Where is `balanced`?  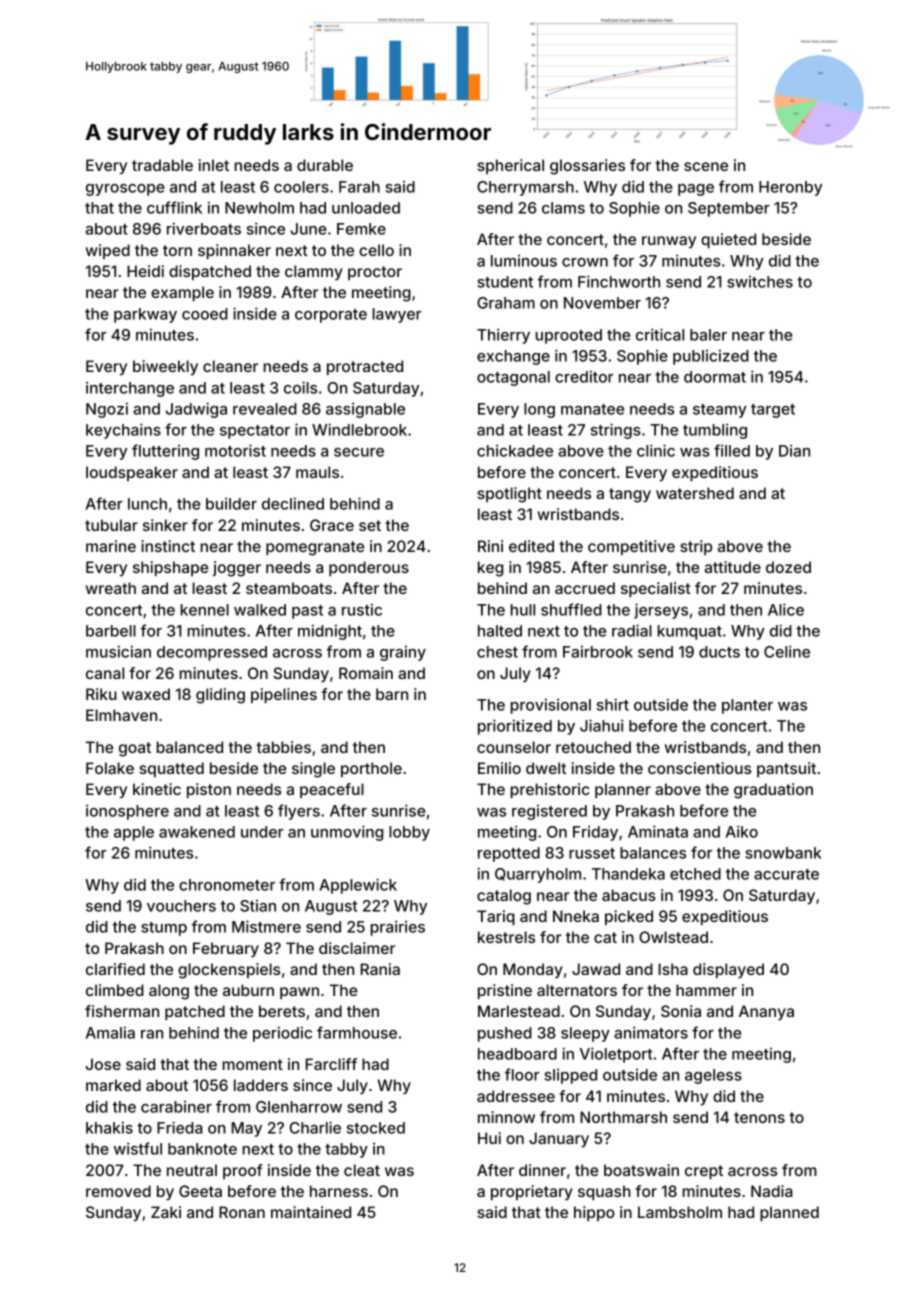
balanced is located at coordinates (189, 747).
